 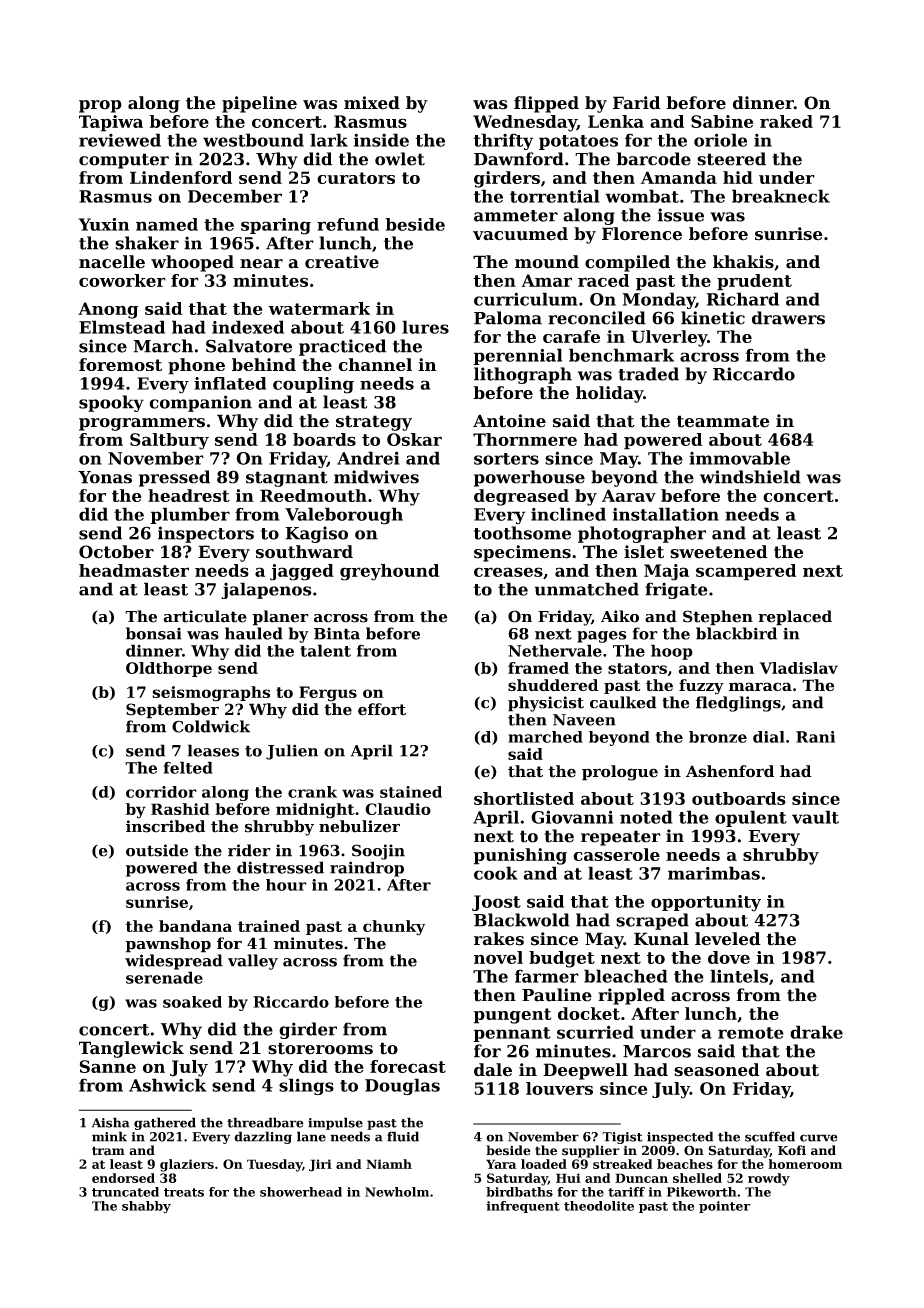 I want to click on prop, so click(x=100, y=106).
